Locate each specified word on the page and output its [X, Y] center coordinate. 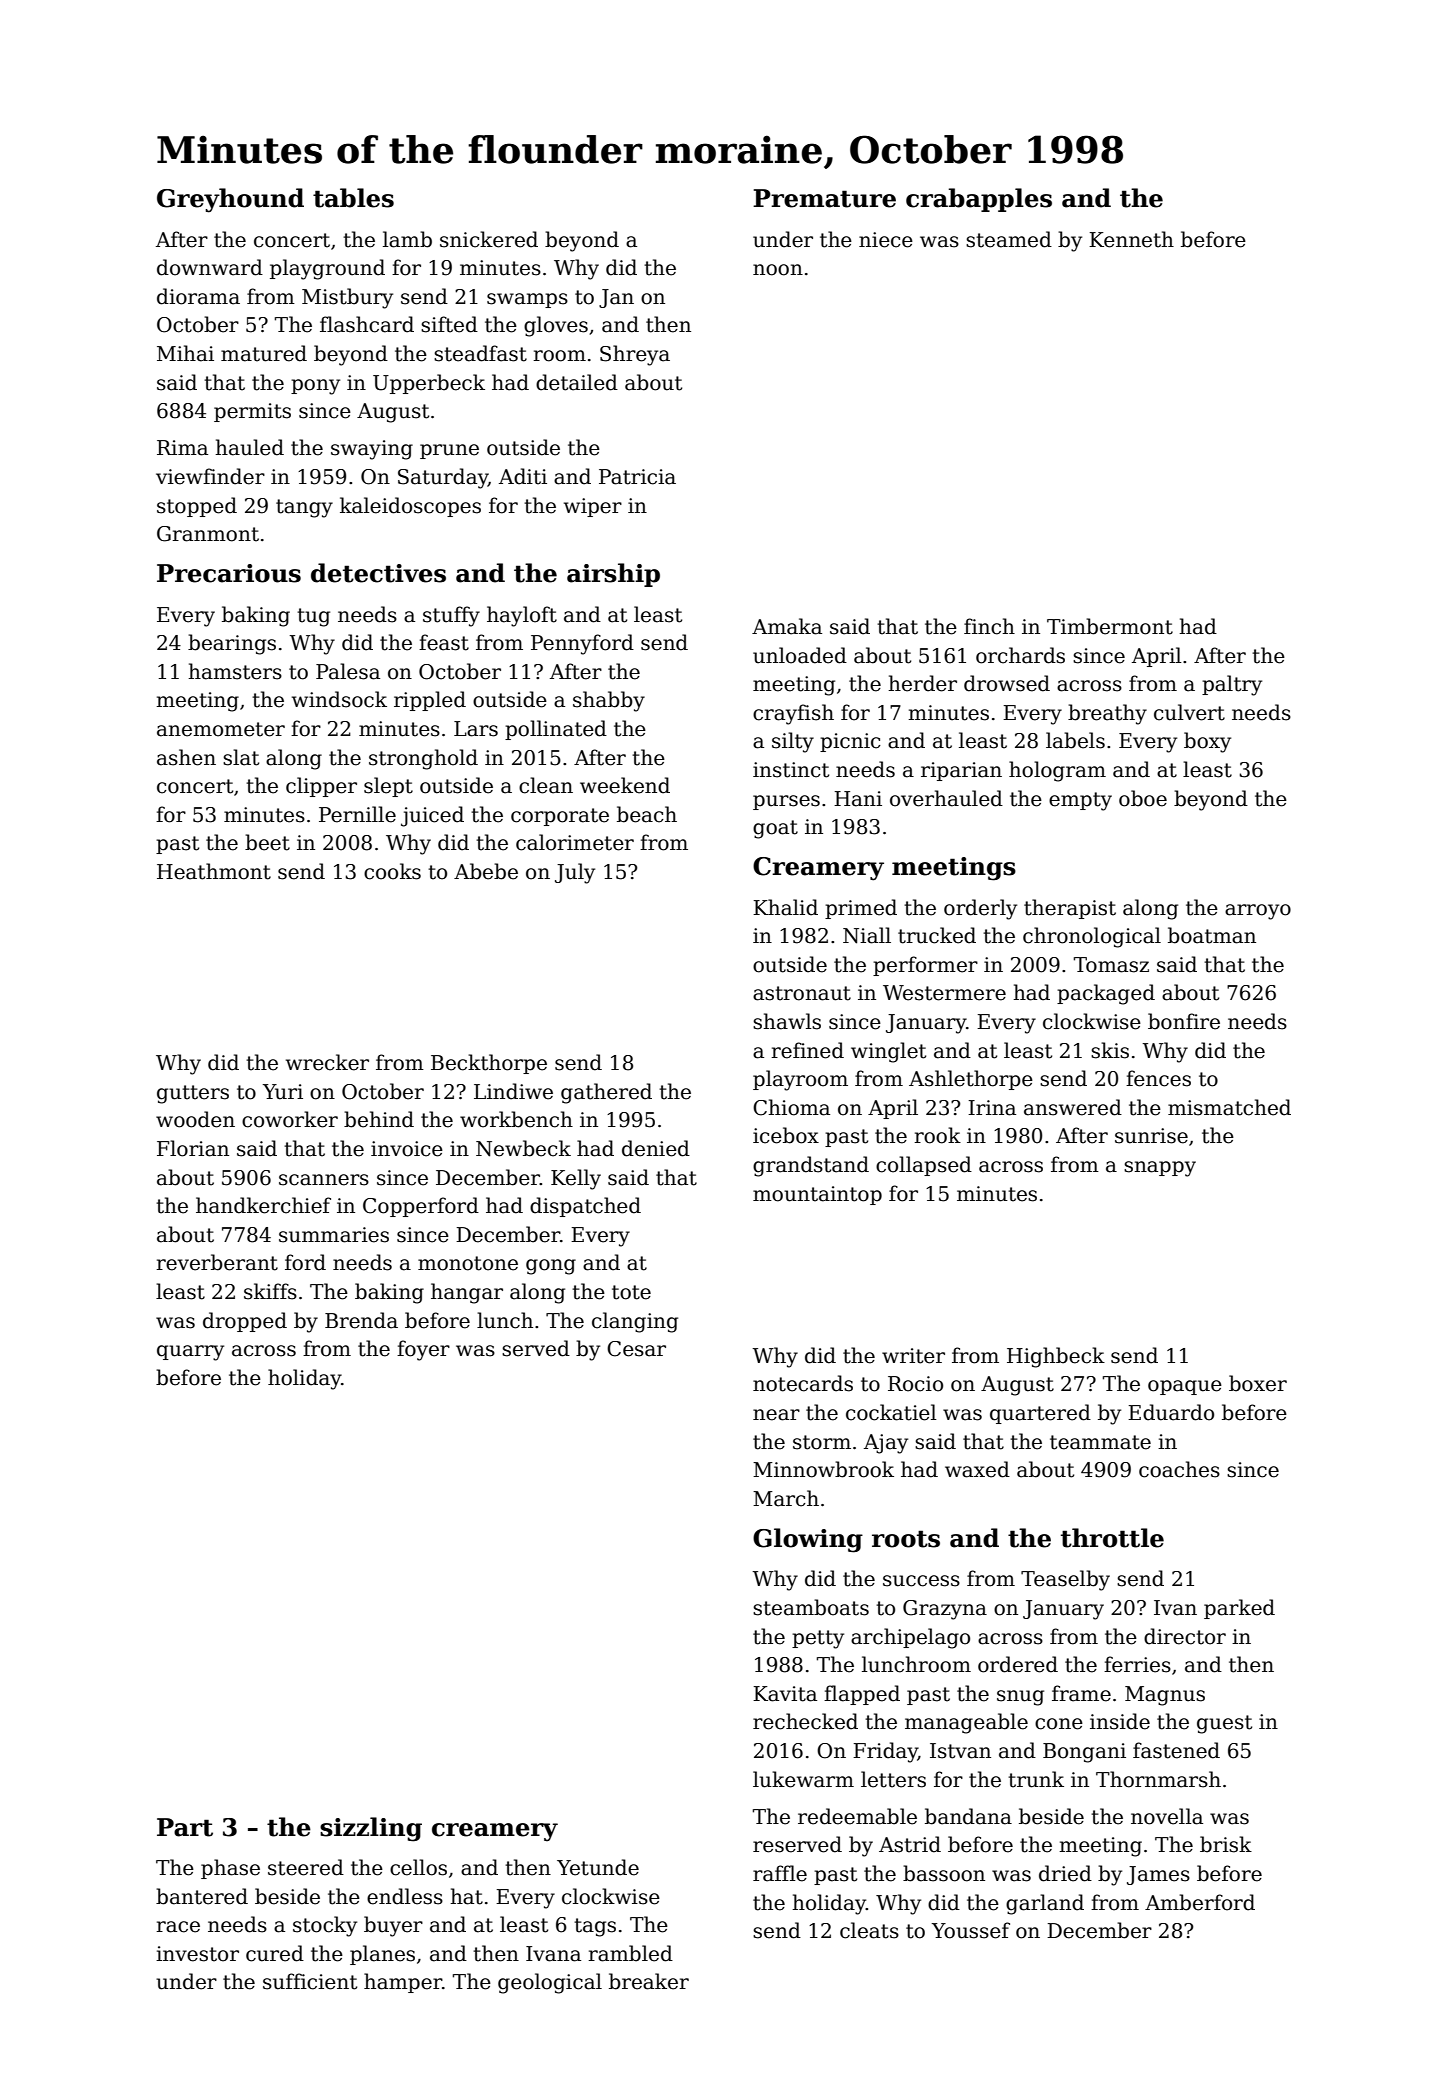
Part [185, 1827]
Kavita [785, 1694]
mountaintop [817, 1195]
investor [197, 1954]
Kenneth [1131, 239]
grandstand [811, 1166]
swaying [372, 450]
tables [353, 198]
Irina [992, 1108]
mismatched [1229, 1107]
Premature [824, 198]
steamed [1009, 239]
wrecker [327, 1062]
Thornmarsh [1158, 1779]
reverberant [217, 1262]
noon [778, 270]
